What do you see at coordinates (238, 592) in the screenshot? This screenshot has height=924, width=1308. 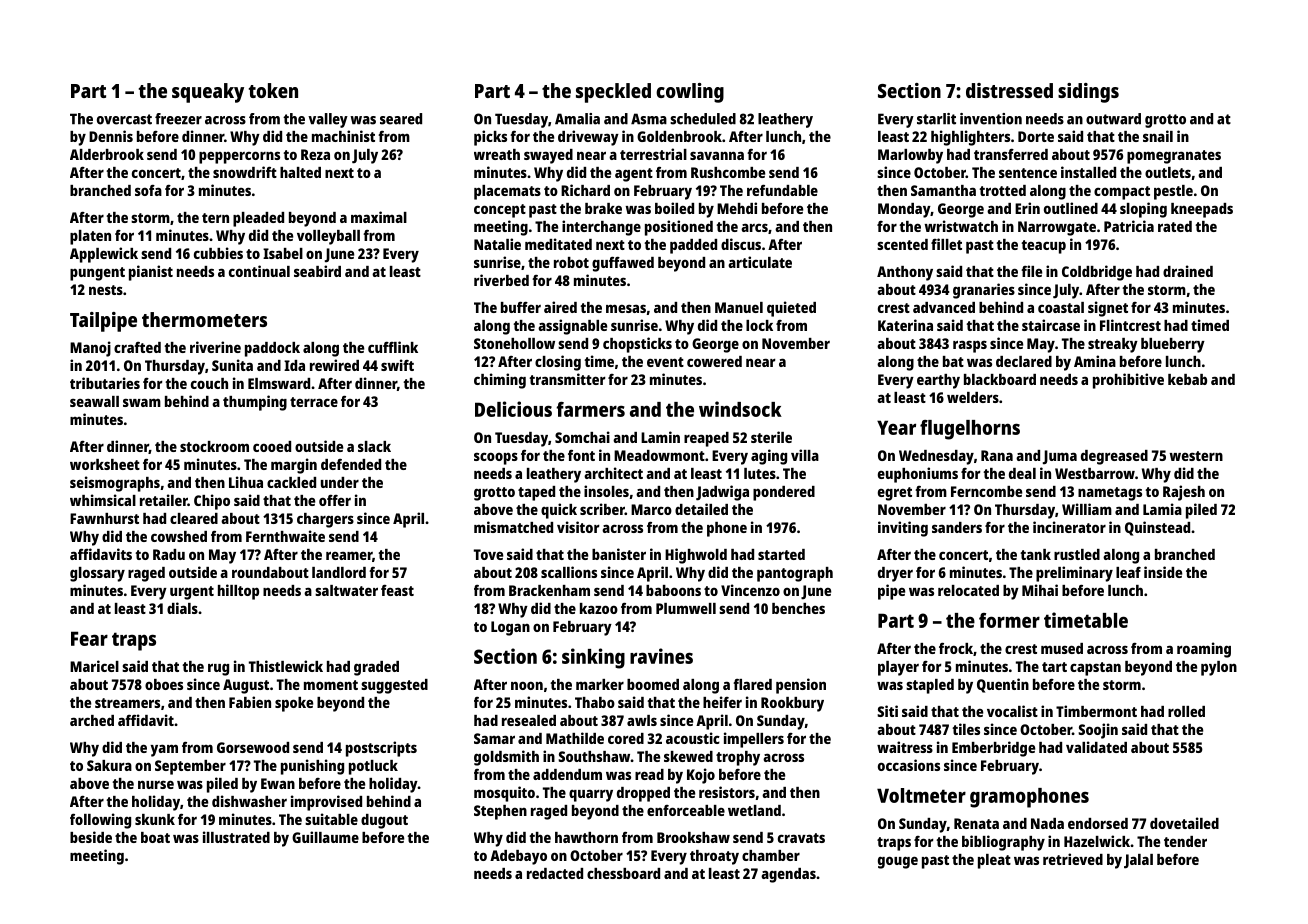 I see `hilltop` at bounding box center [238, 592].
